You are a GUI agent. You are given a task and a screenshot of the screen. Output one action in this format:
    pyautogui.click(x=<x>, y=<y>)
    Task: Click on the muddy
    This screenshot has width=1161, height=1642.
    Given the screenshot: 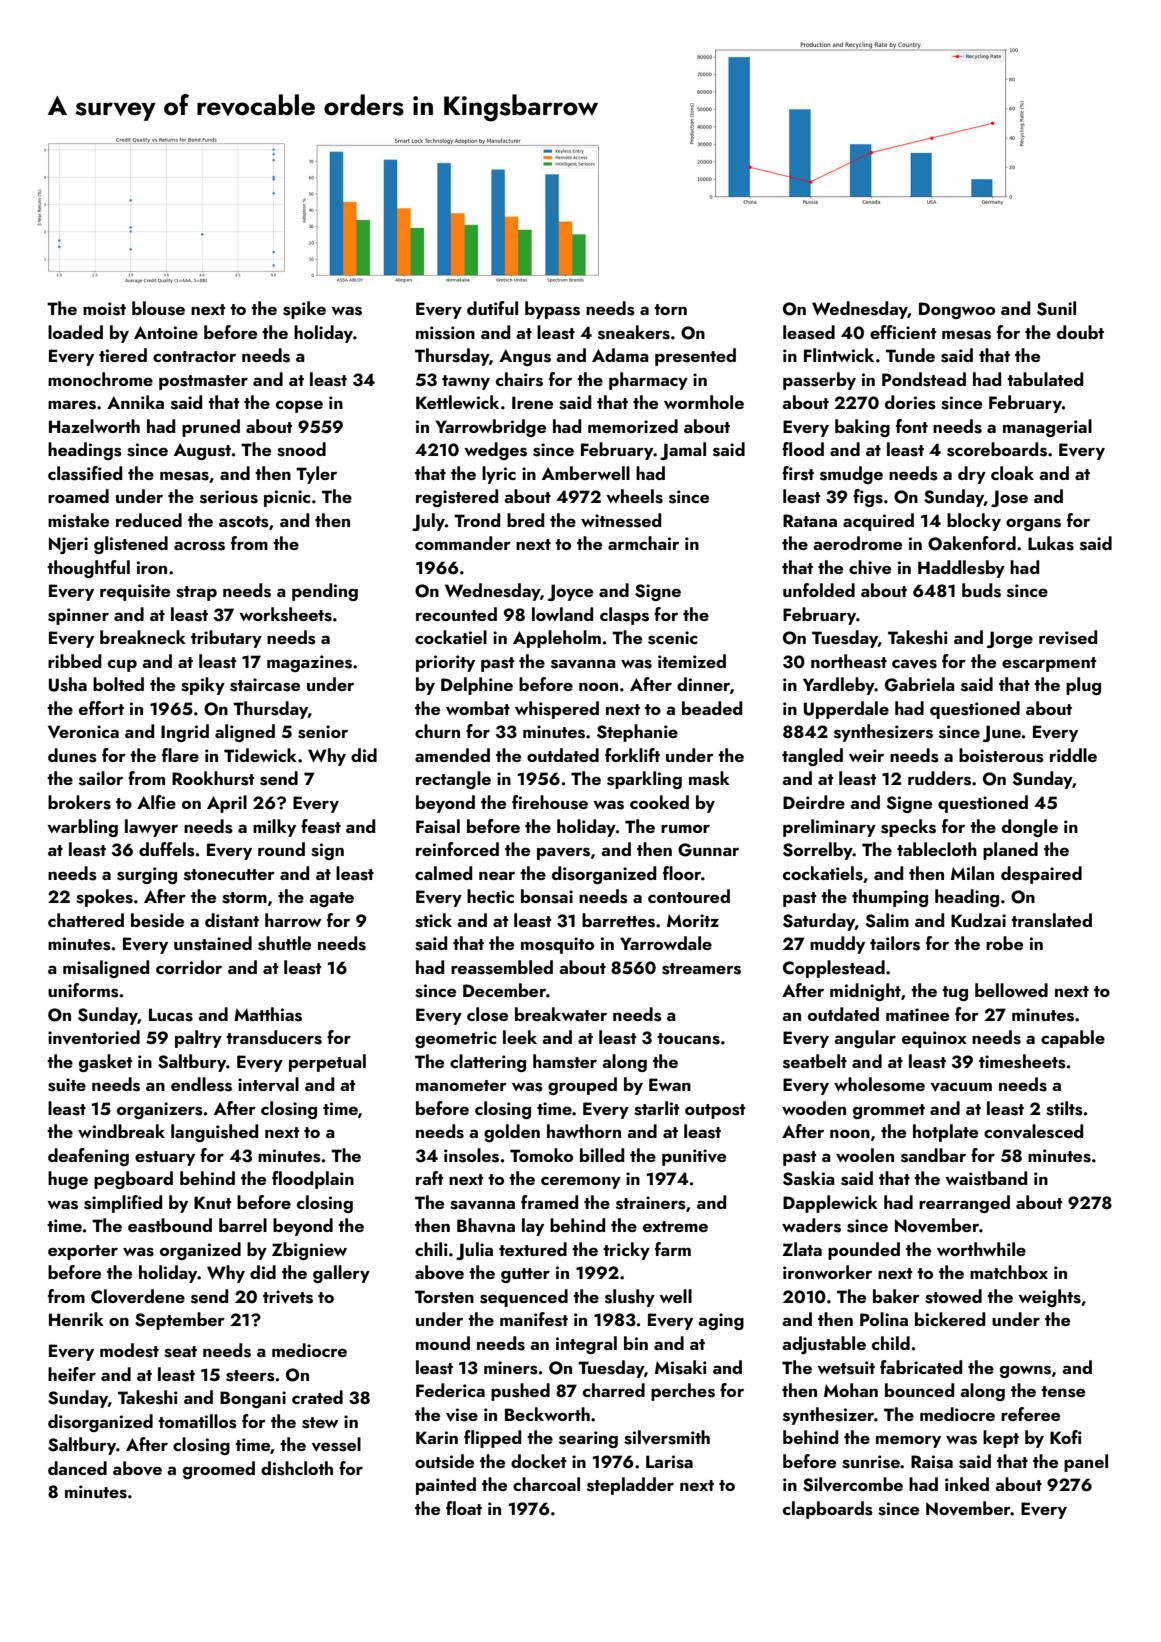 What is the action you would take?
    pyautogui.click(x=837, y=945)
